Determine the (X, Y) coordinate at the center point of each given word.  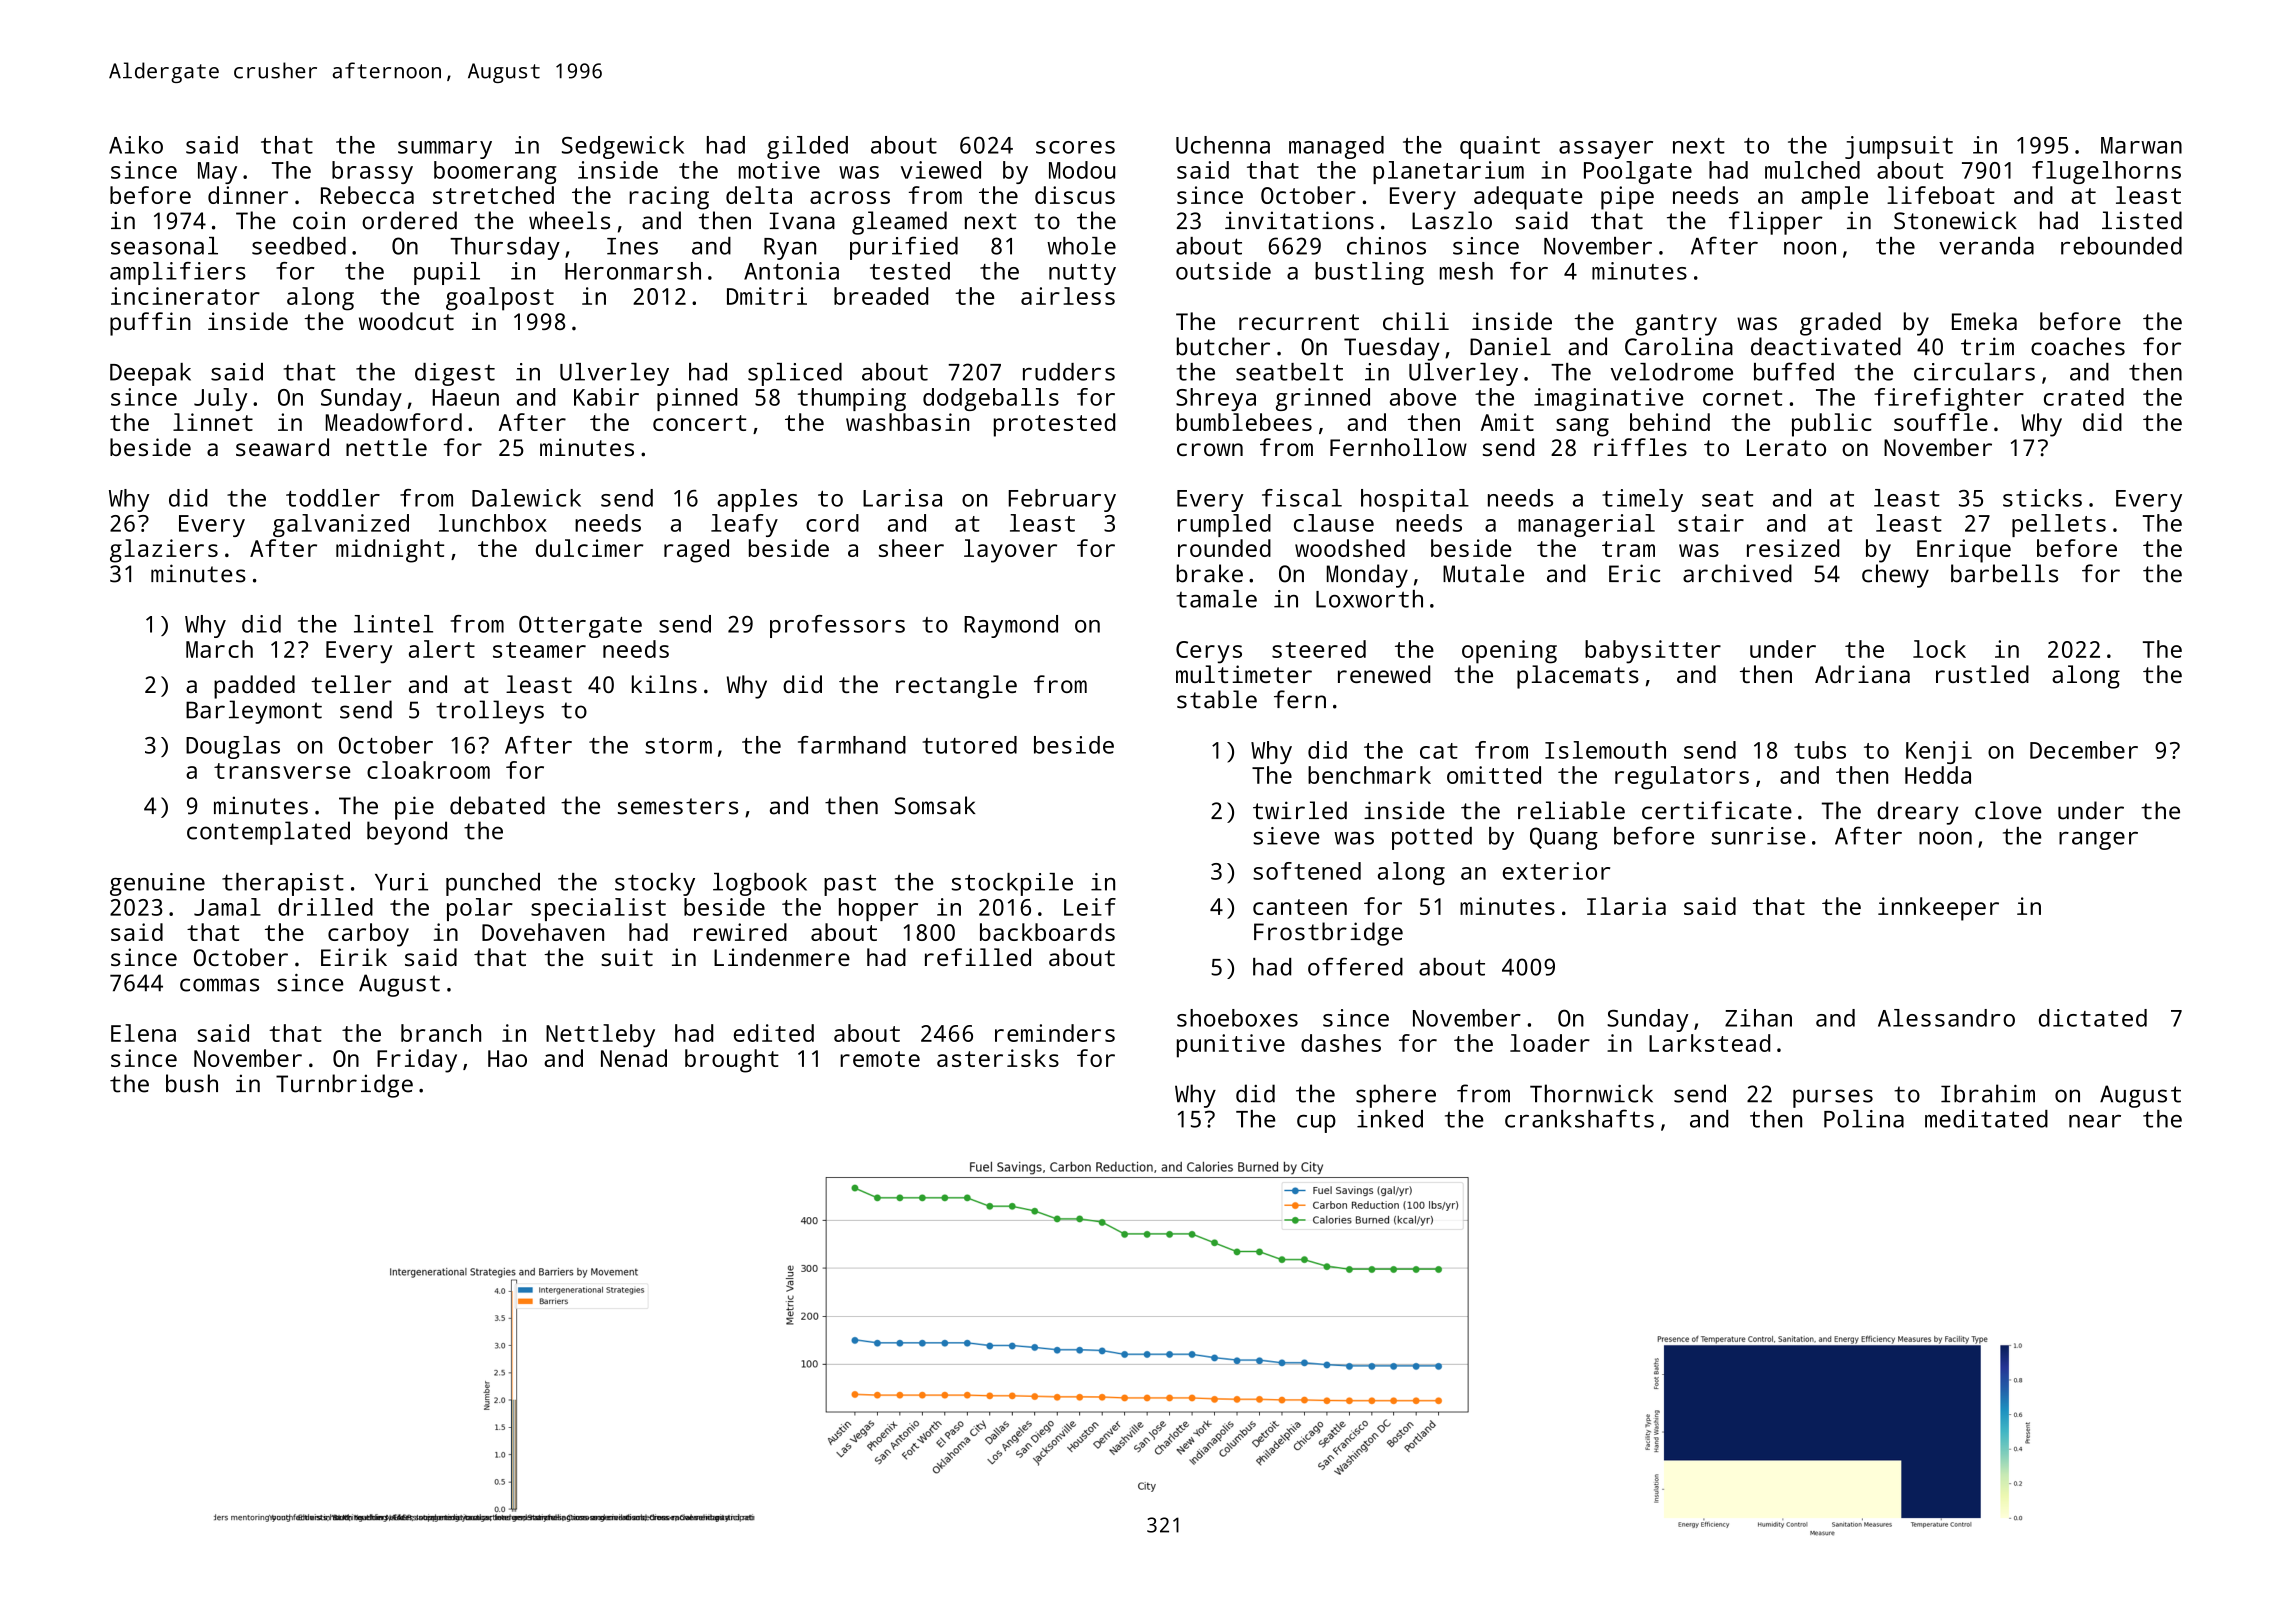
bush (192, 1083)
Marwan (2141, 145)
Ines (632, 246)
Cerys (1209, 652)
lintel (393, 624)
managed (1336, 147)
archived (1737, 573)
